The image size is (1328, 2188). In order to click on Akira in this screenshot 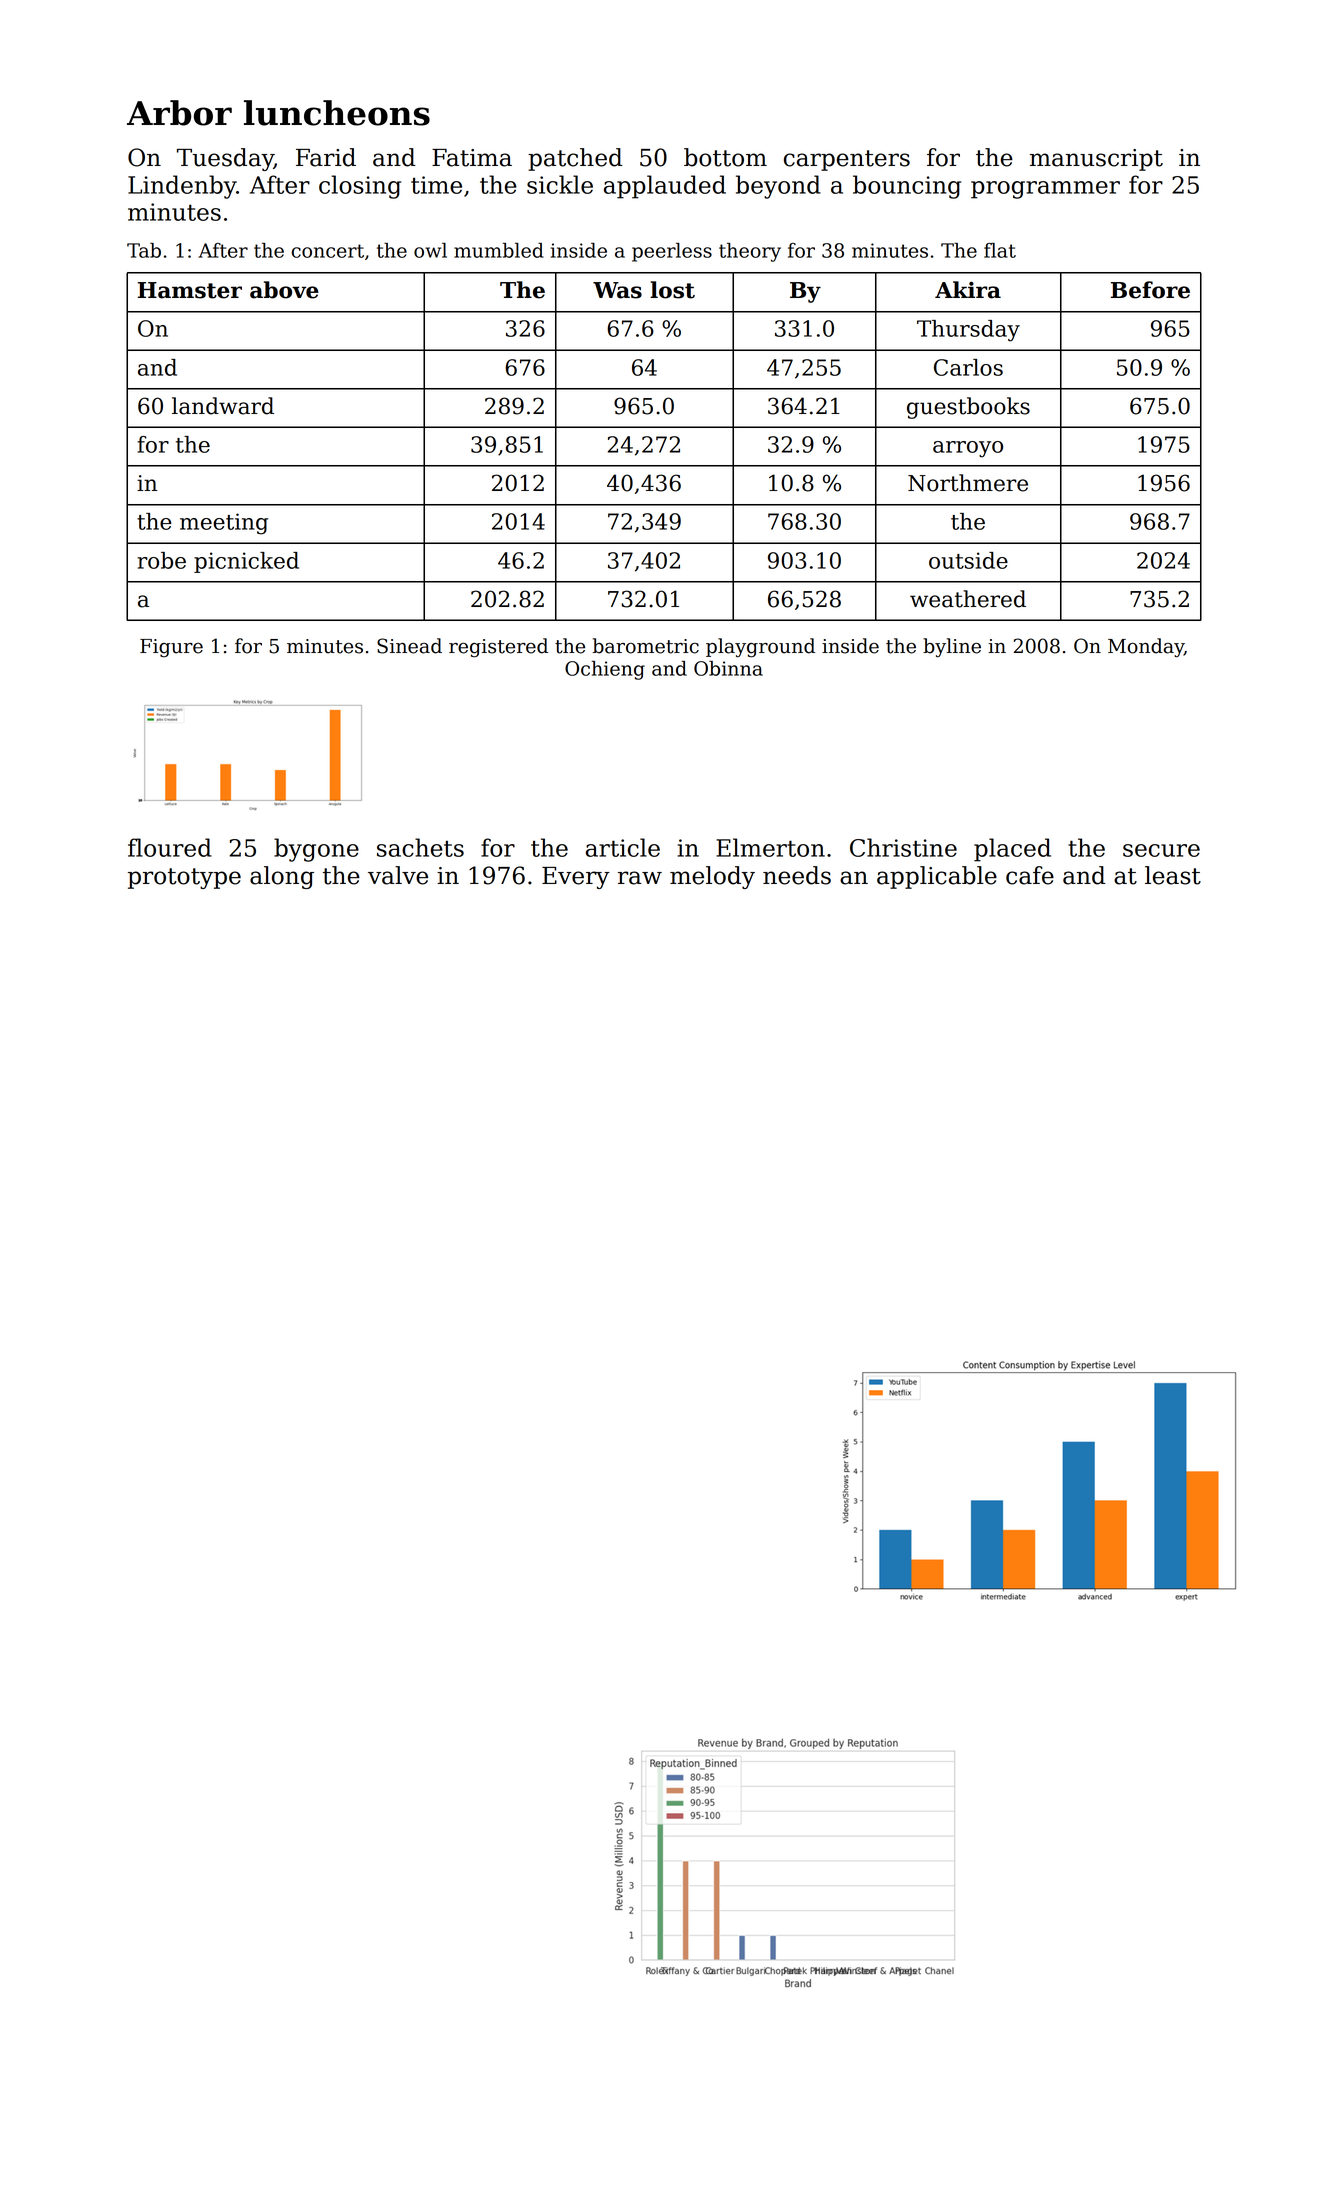, I will do `click(968, 290)`.
